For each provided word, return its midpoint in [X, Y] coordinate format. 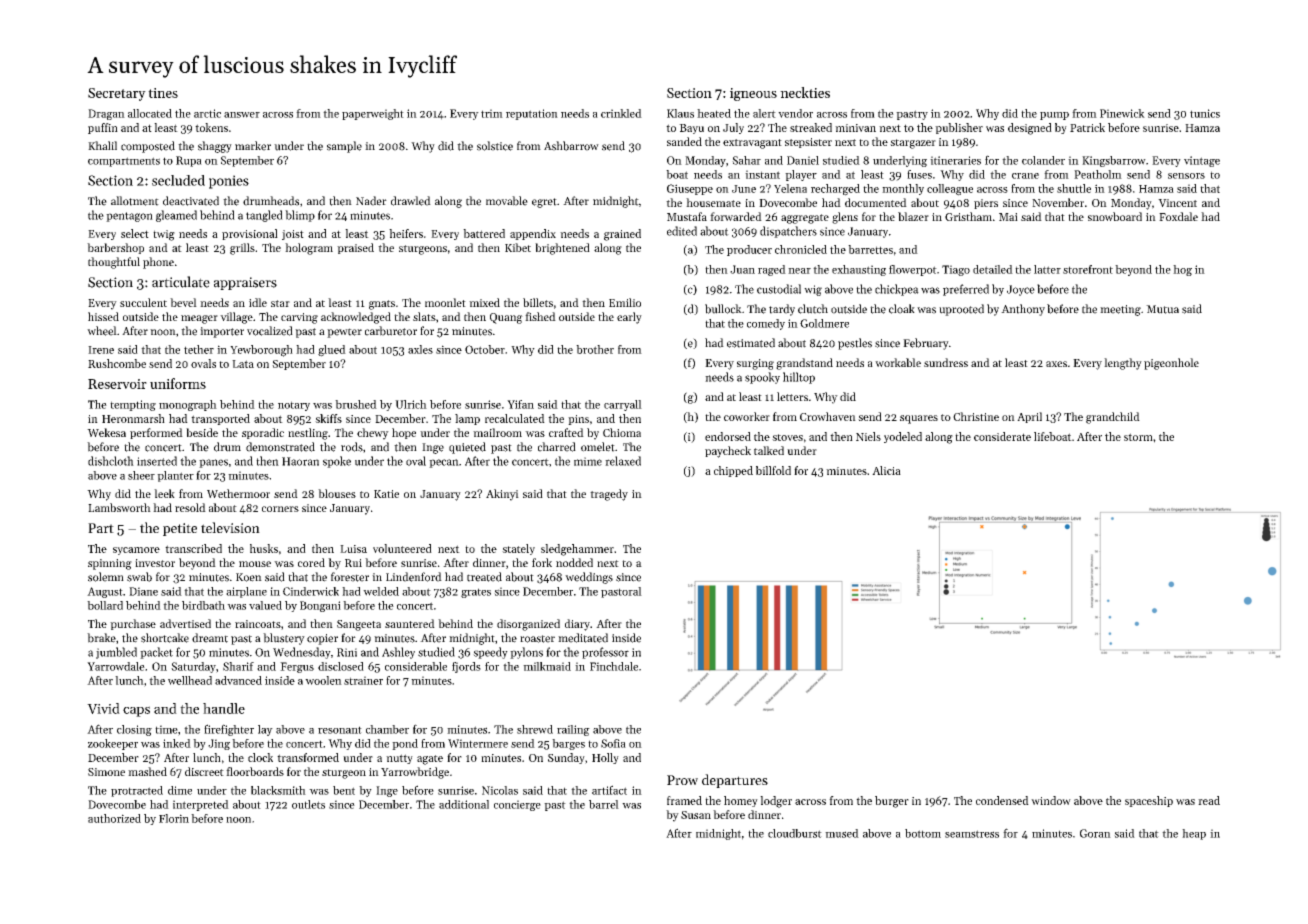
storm [1138, 437]
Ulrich [411, 404]
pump [1054, 116]
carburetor [391, 331]
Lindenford [414, 577]
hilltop [799, 378]
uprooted [961, 310]
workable [898, 362]
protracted [137, 791]
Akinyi [502, 495]
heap [1194, 834]
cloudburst [795, 833]
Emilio [625, 302]
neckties [805, 92]
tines [163, 93]
